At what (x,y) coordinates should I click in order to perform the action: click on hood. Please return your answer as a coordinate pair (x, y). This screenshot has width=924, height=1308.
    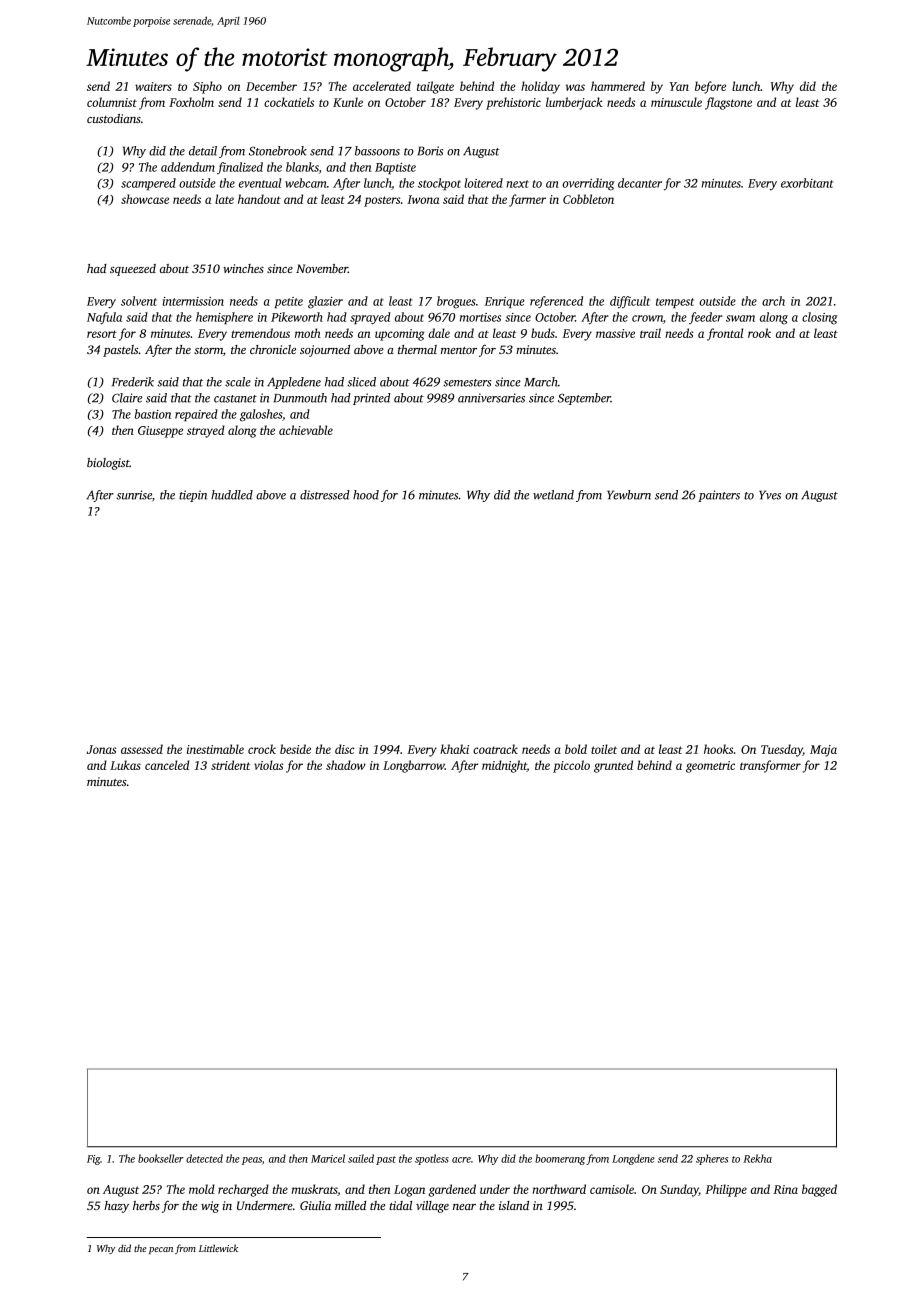
    Looking at the image, I should click on (366, 495).
